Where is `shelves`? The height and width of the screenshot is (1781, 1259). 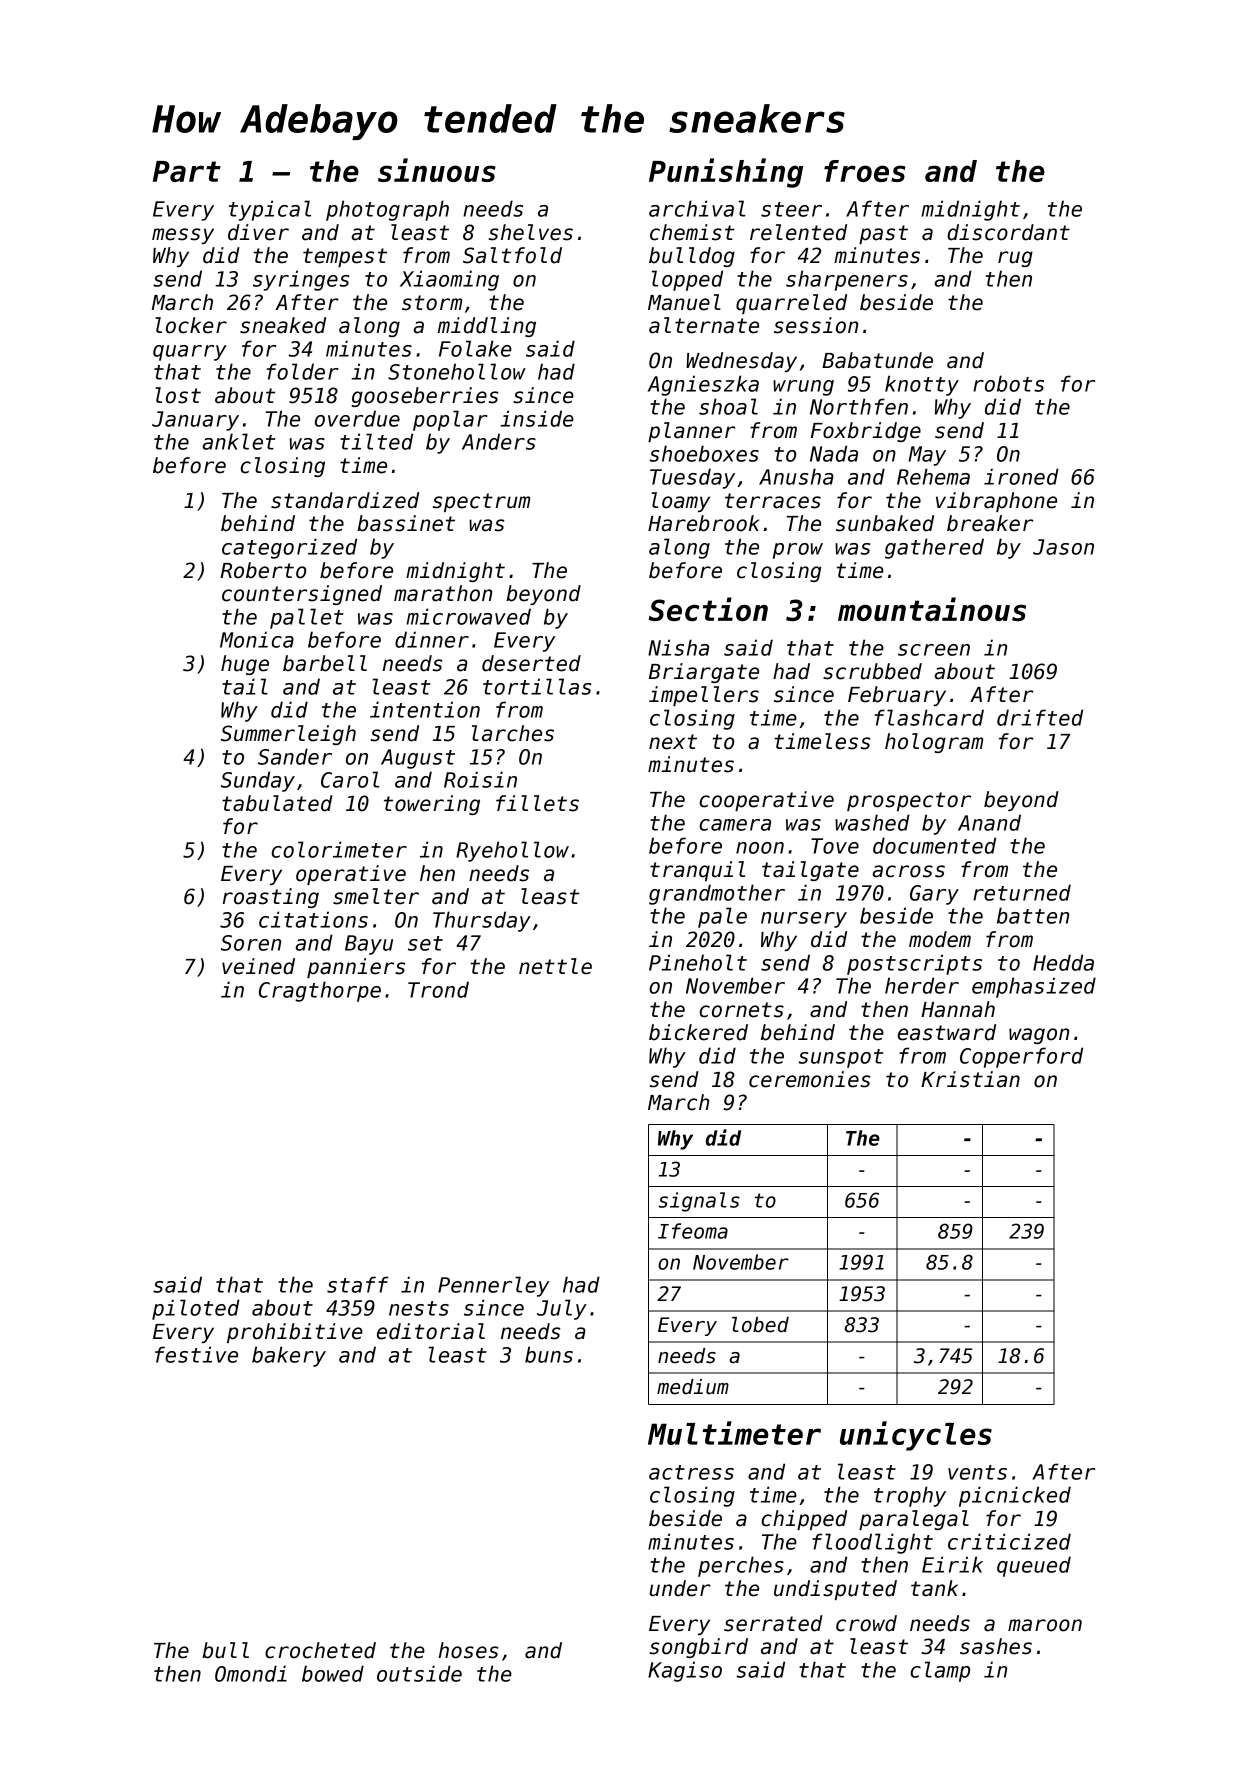 shelves is located at coordinates (531, 232).
